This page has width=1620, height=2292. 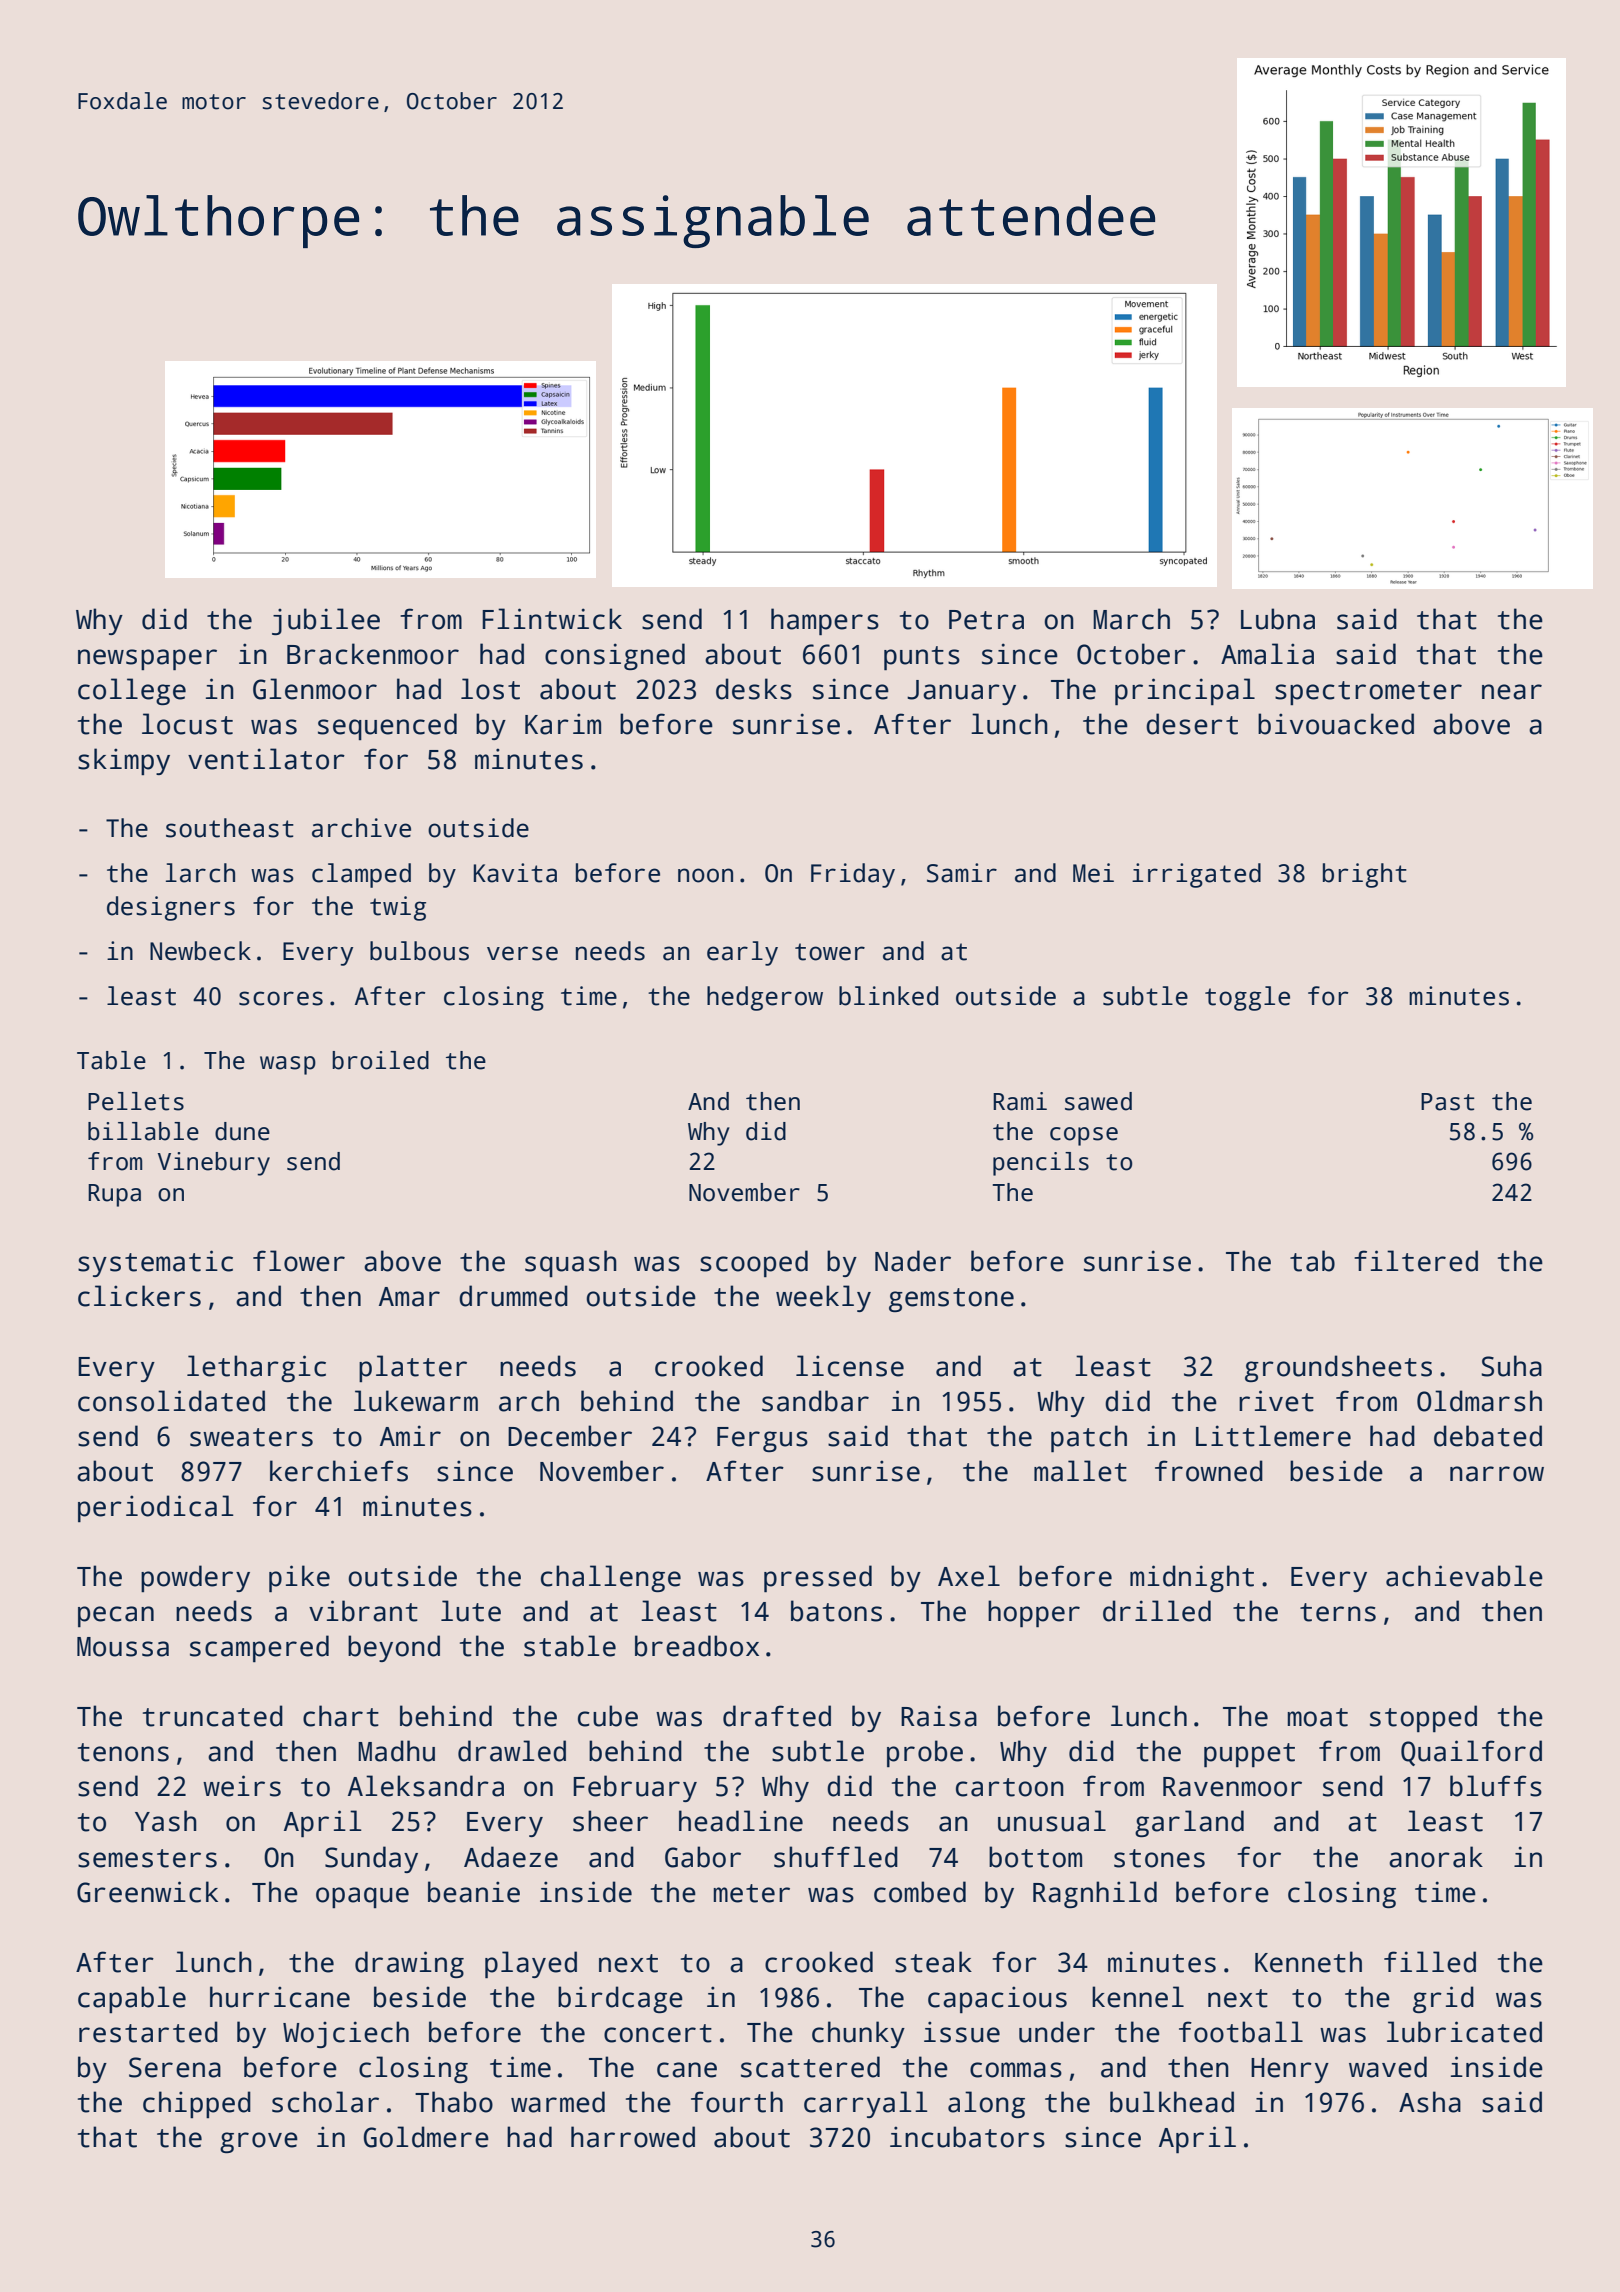 What do you see at coordinates (888, 996) in the page?
I see `blinked` at bounding box center [888, 996].
